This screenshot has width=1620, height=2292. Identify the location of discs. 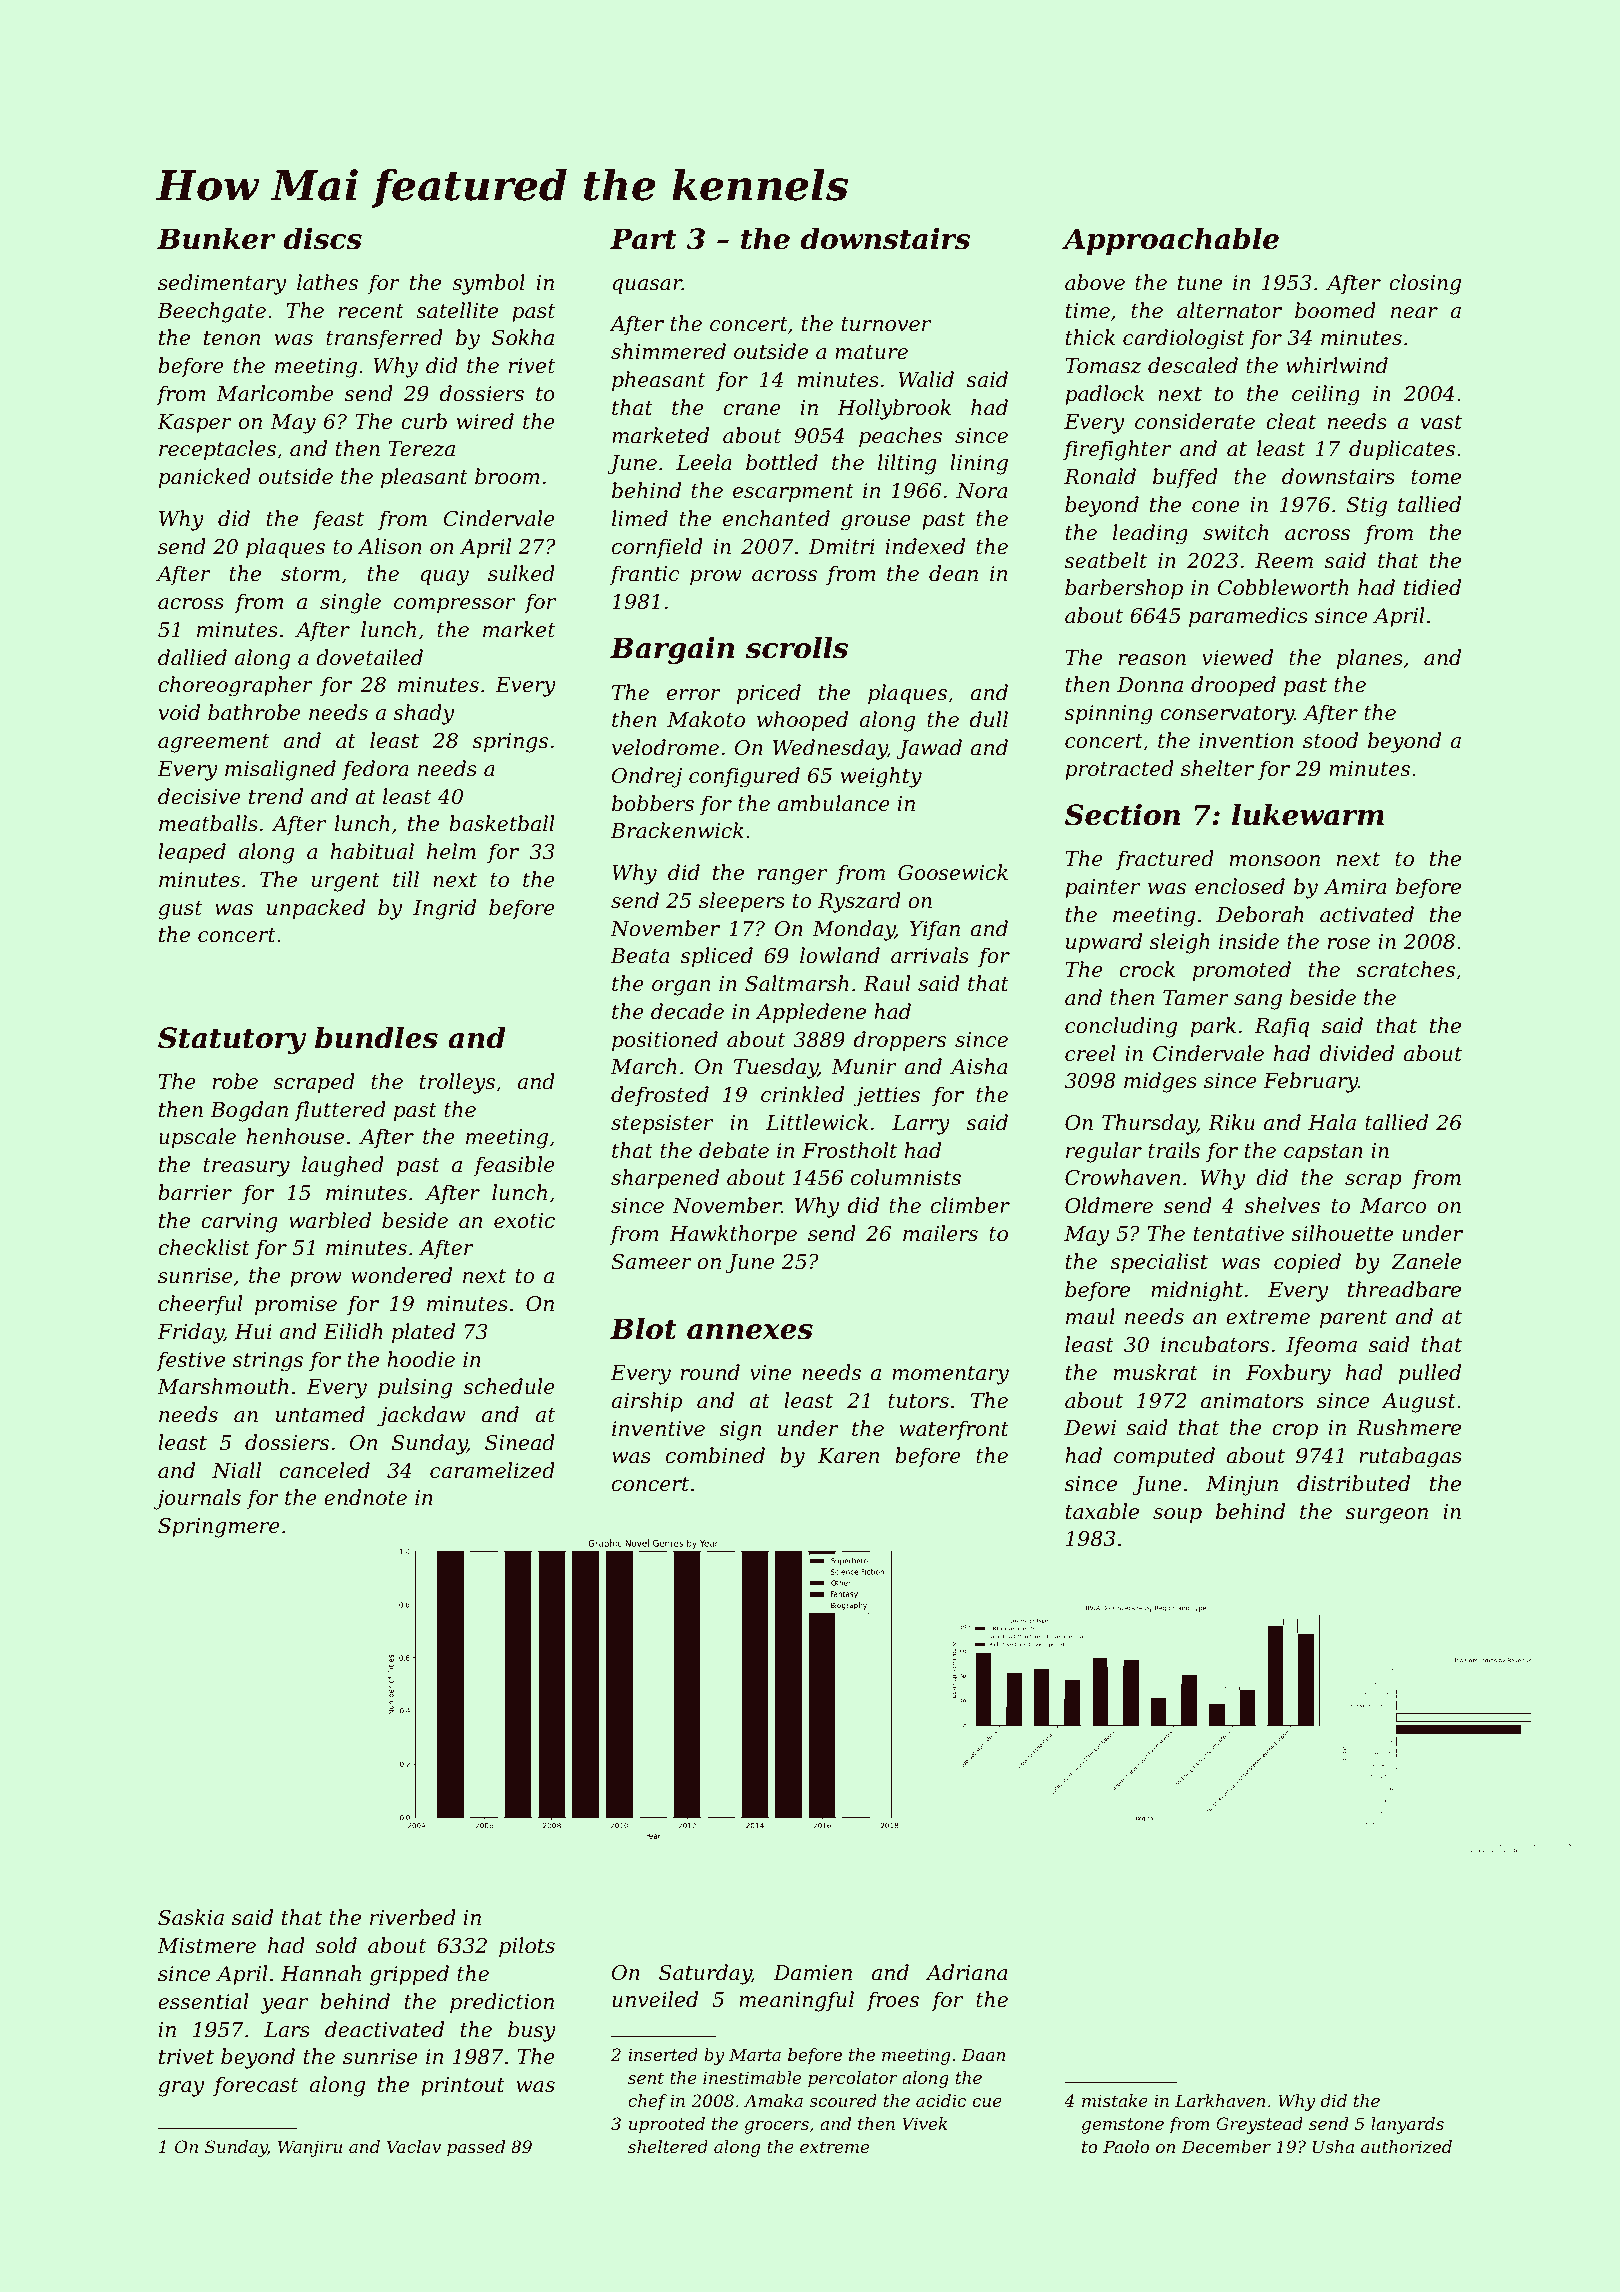
(323, 238).
